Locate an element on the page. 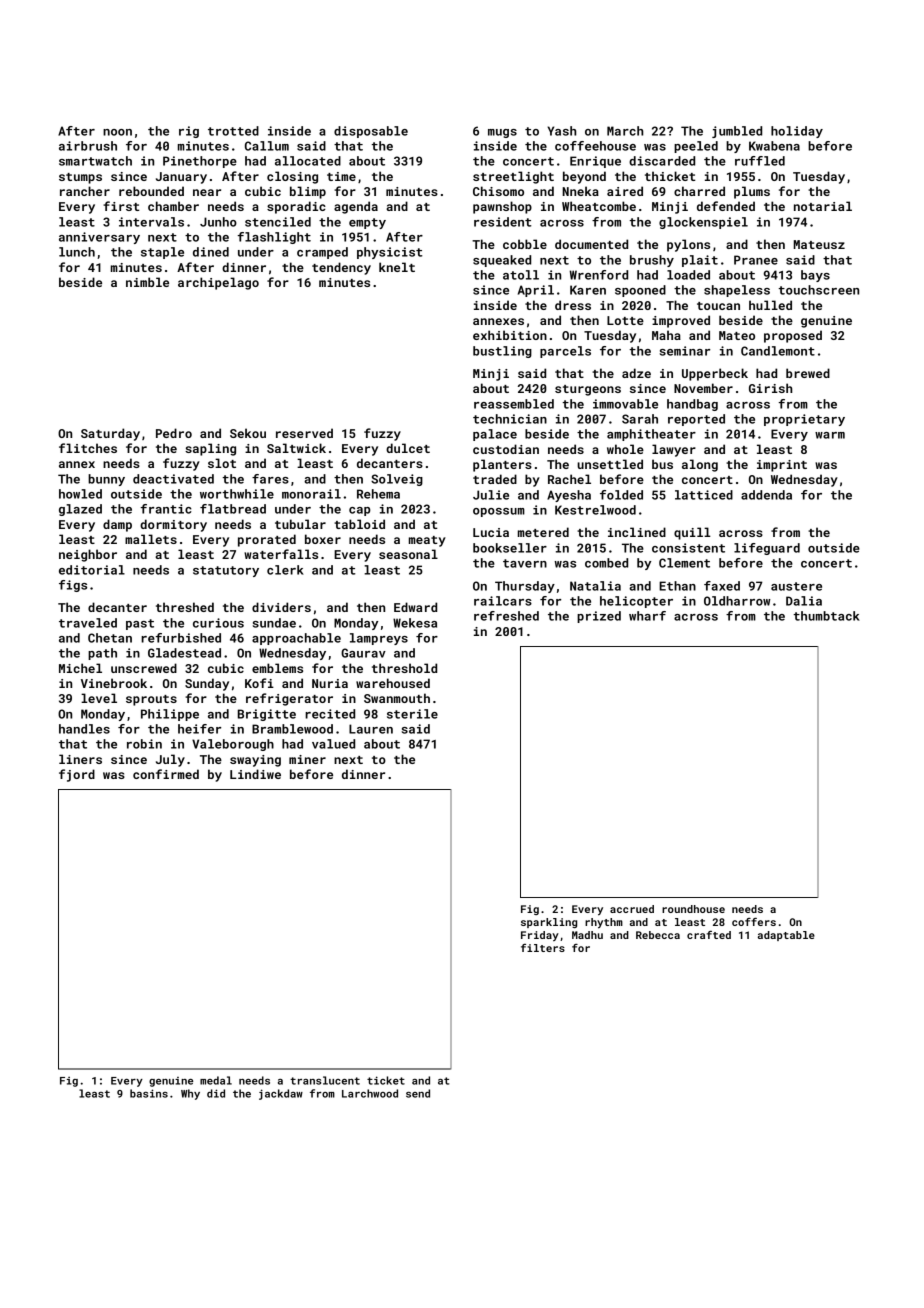 This image has height=1308, width=924. jumbled is located at coordinates (737, 132).
